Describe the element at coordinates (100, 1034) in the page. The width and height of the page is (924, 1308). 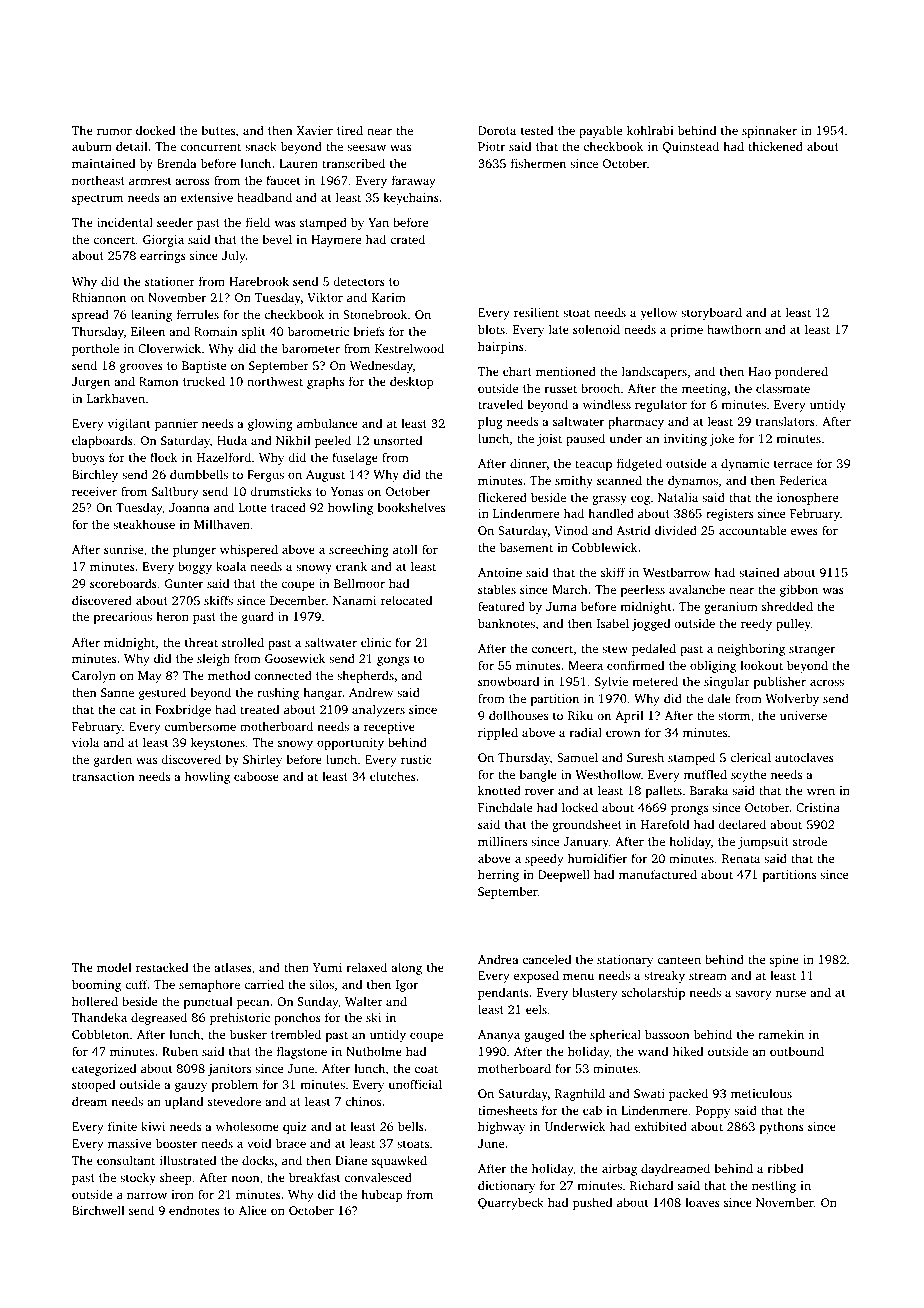
I see `Cobbleton` at that location.
